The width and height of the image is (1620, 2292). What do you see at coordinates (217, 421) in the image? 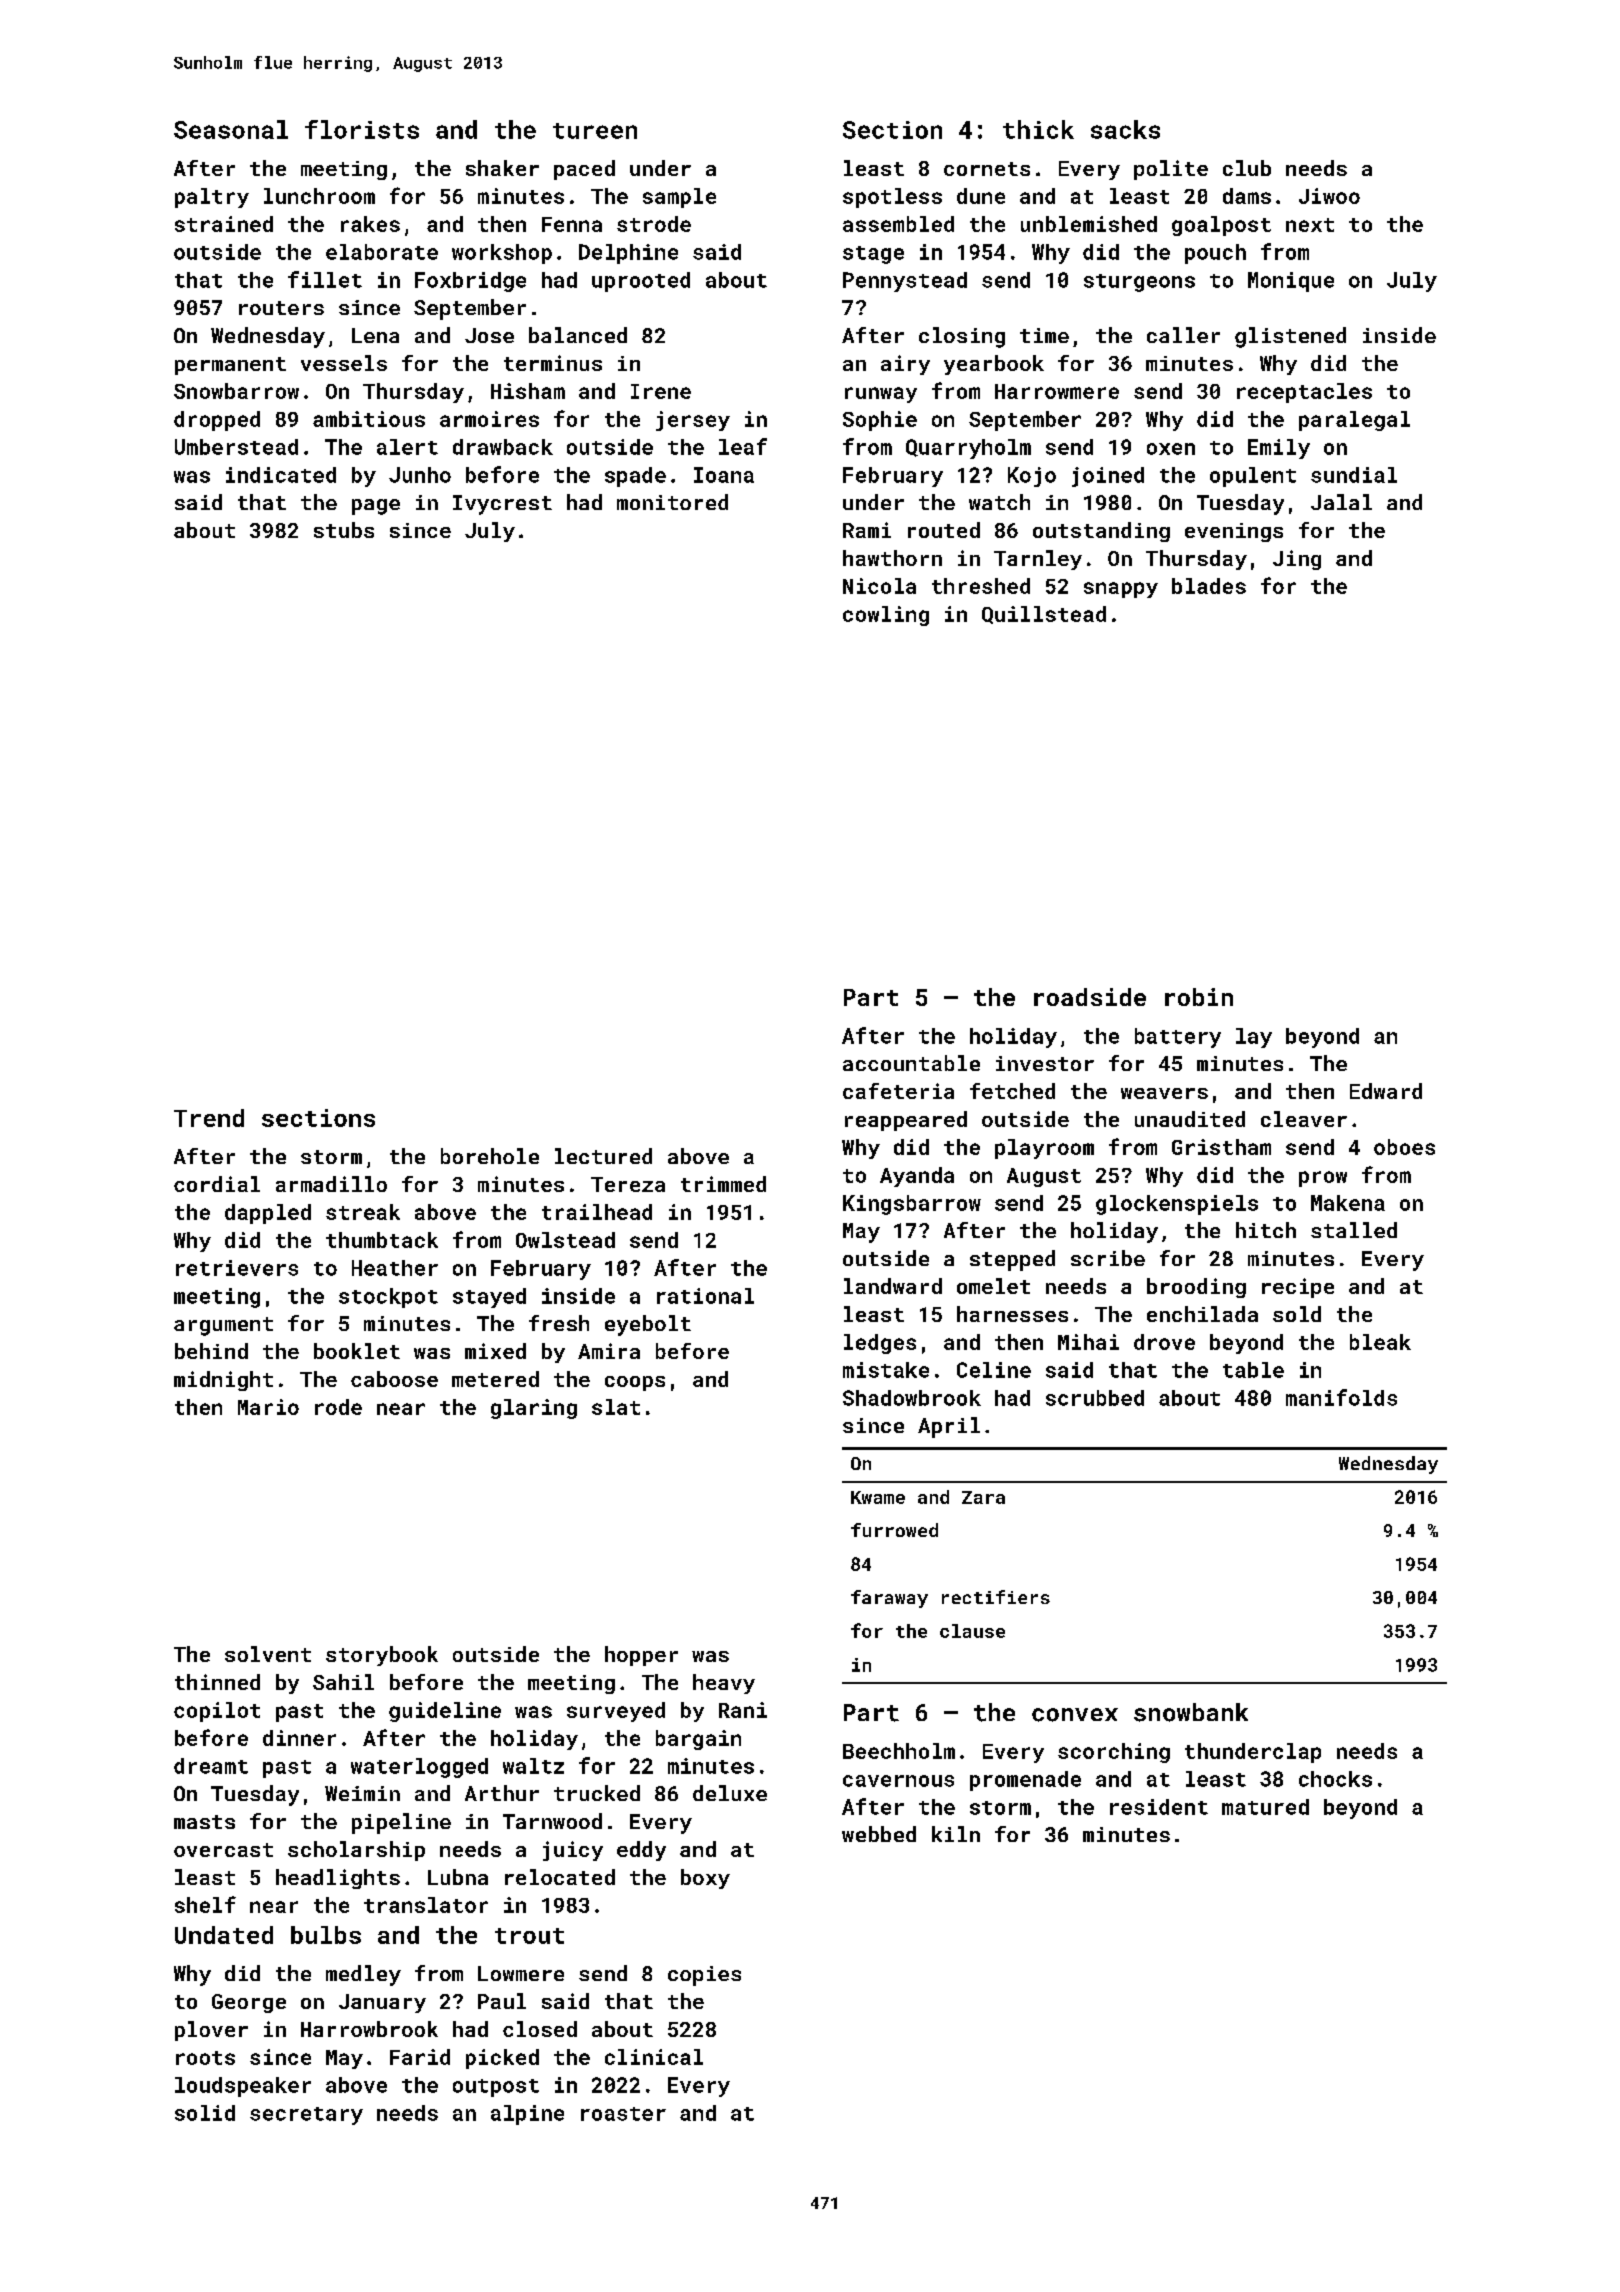
I see `dropped` at bounding box center [217, 421].
